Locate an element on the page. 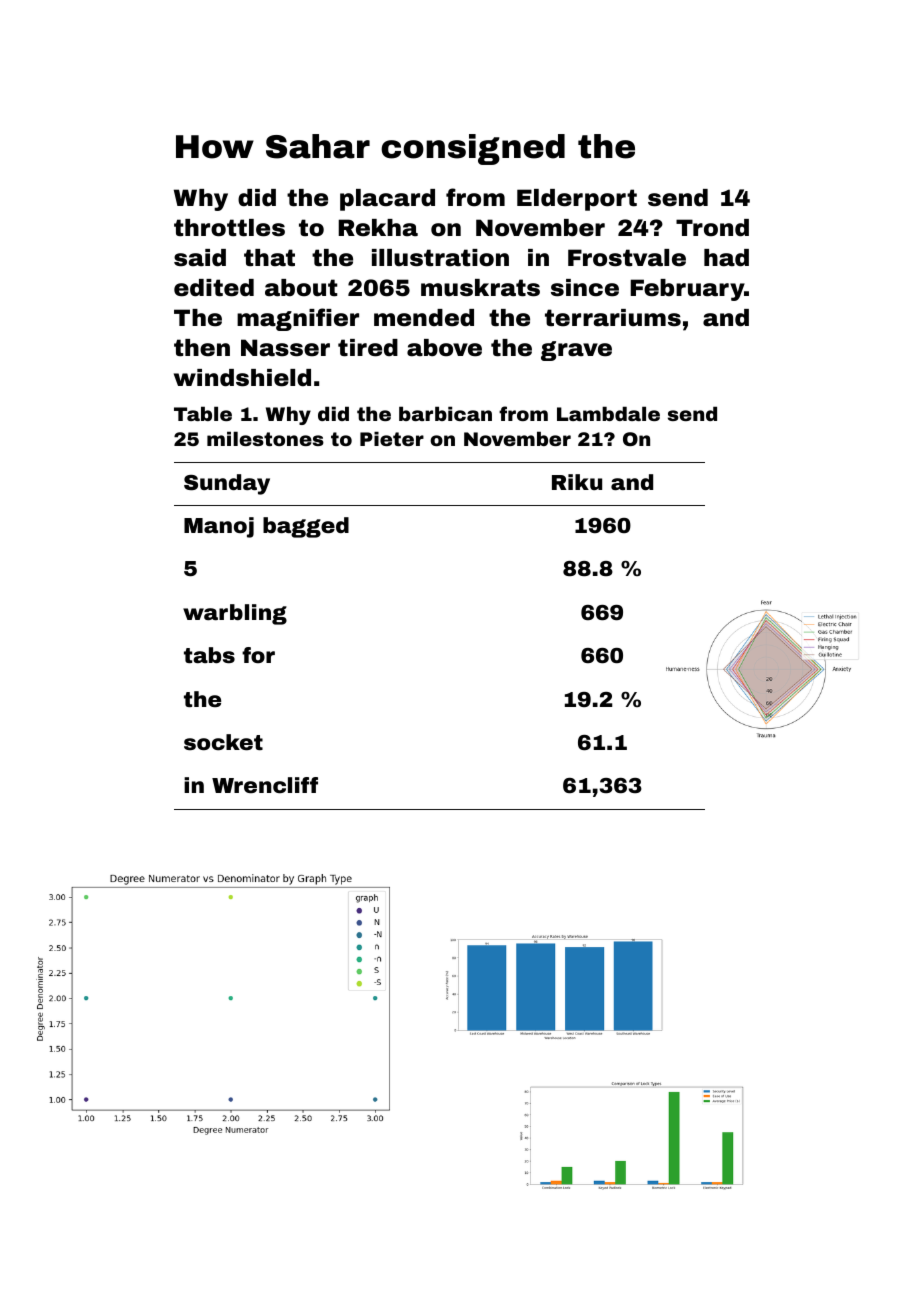 This page has height=1311, width=924. Wrencliff is located at coordinates (265, 785).
